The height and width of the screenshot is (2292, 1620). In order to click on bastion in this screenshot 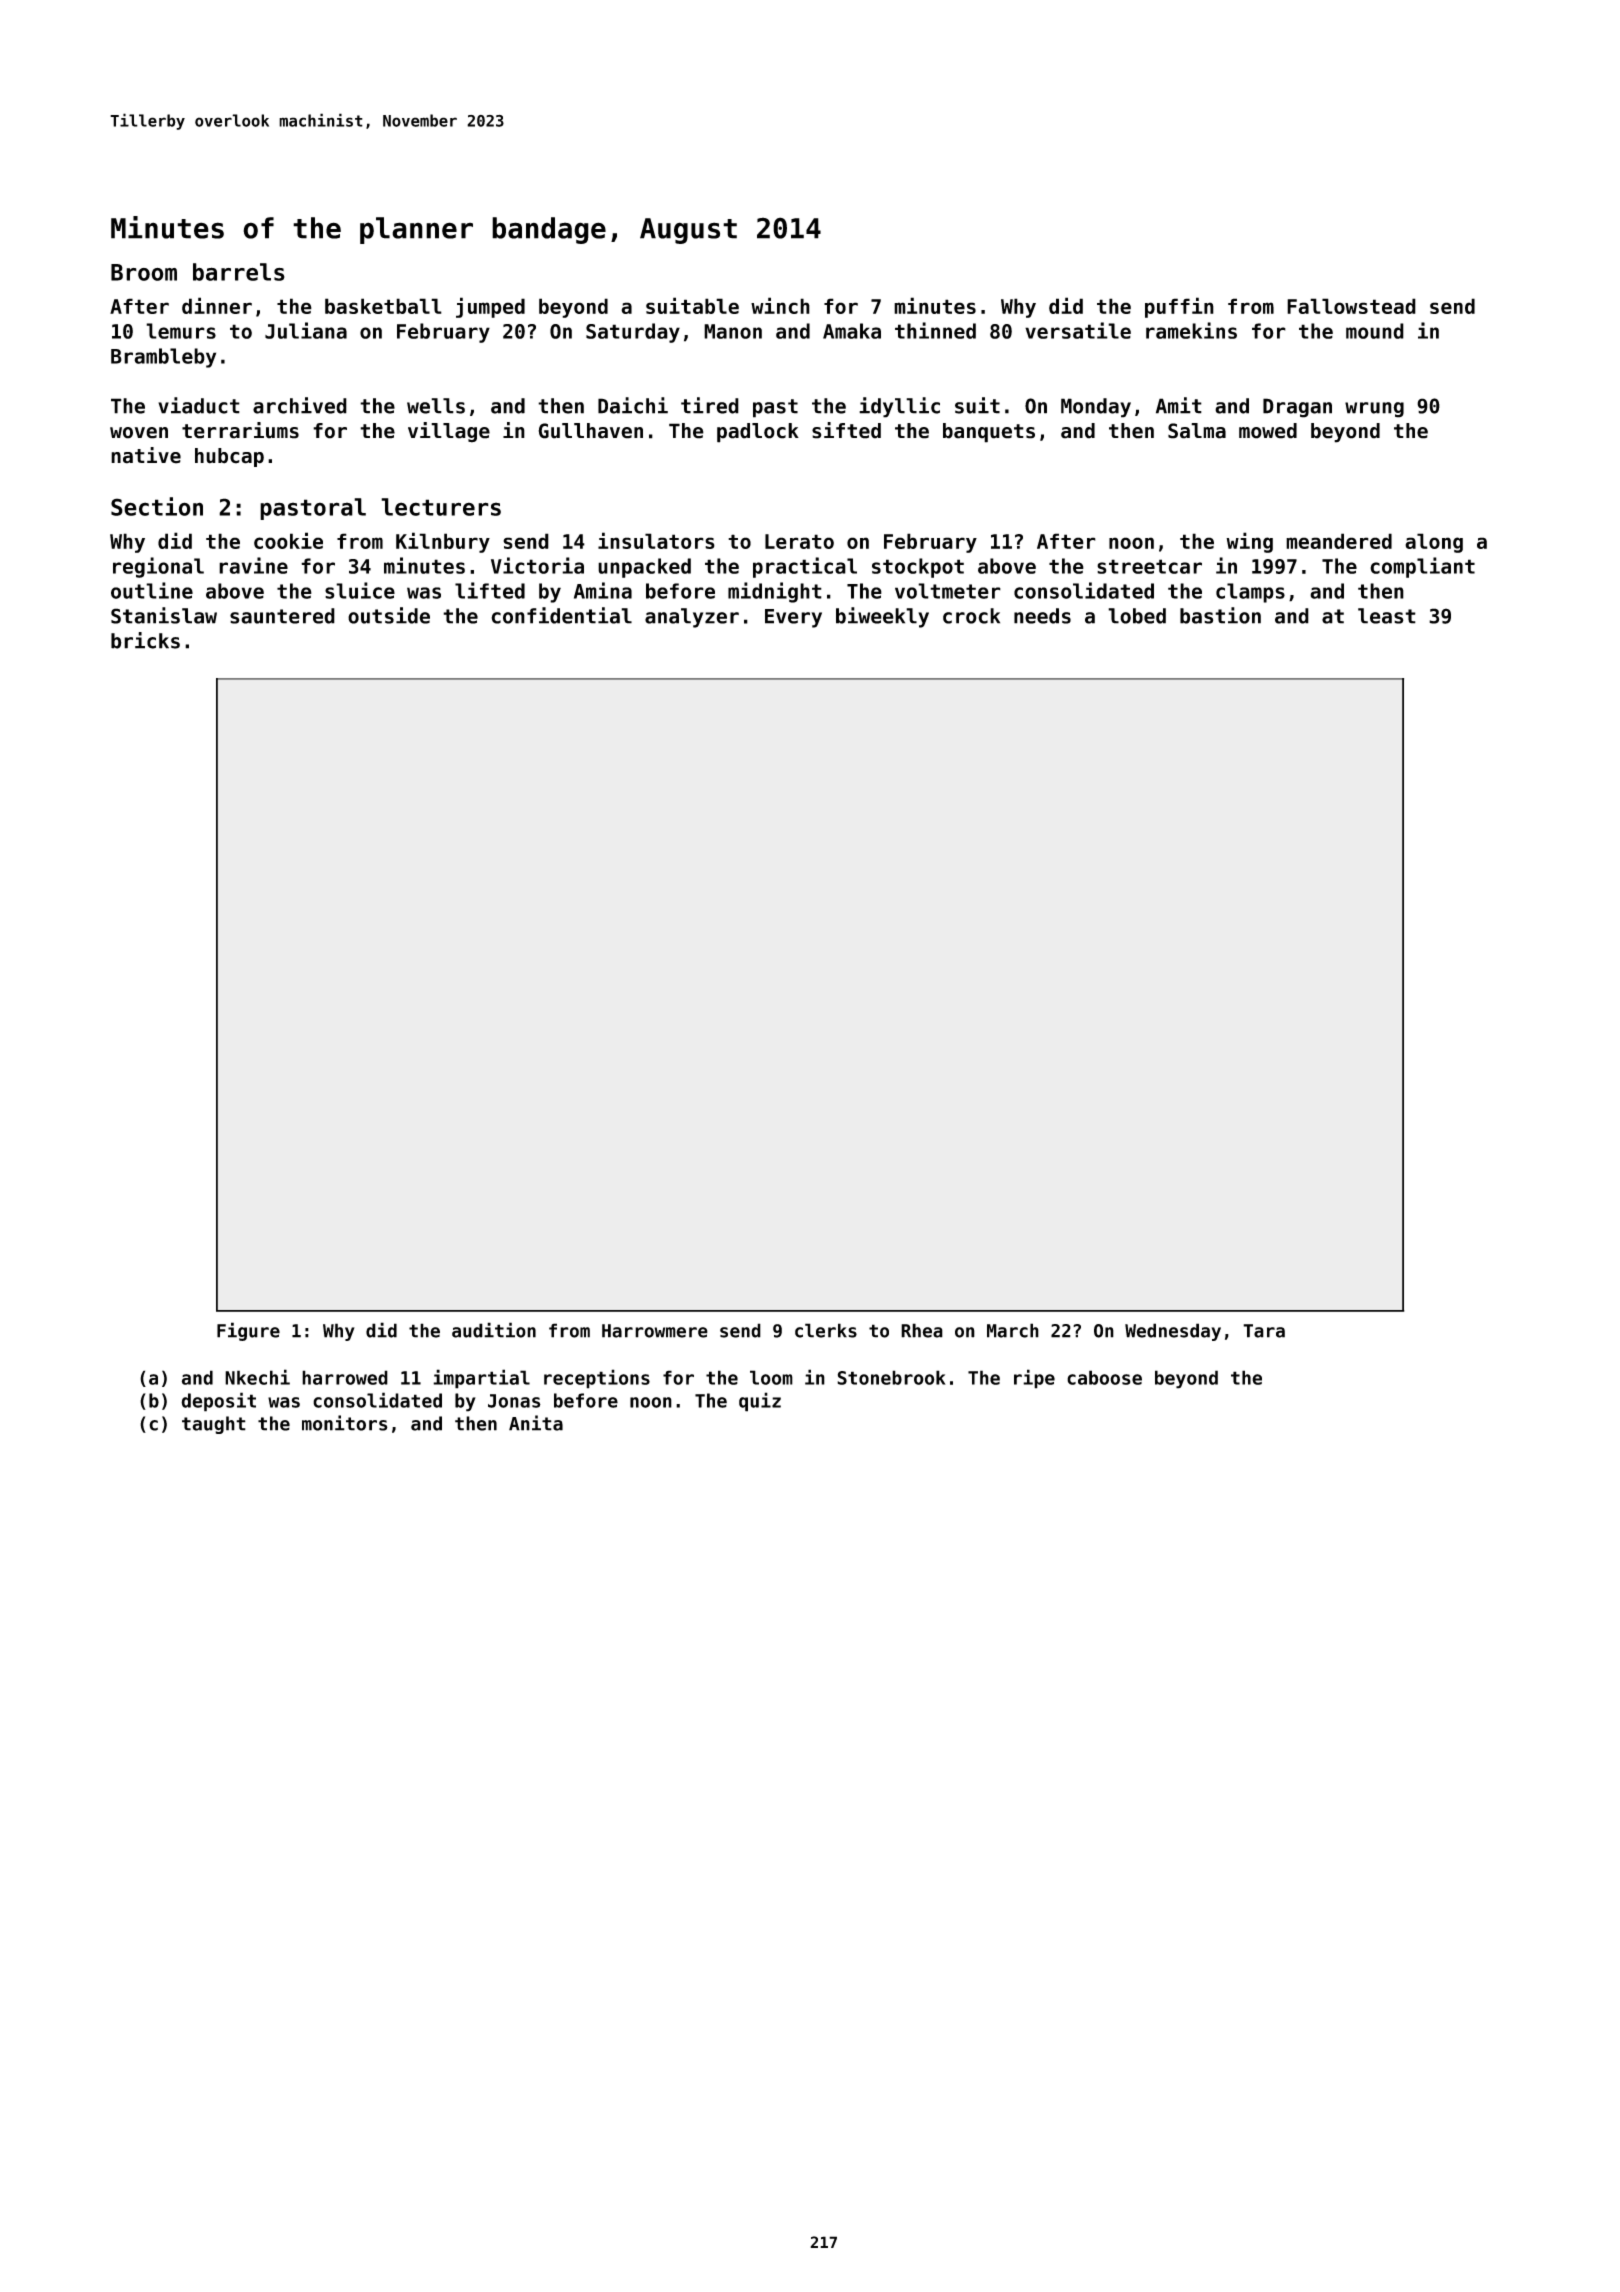, I will do `click(1220, 615)`.
